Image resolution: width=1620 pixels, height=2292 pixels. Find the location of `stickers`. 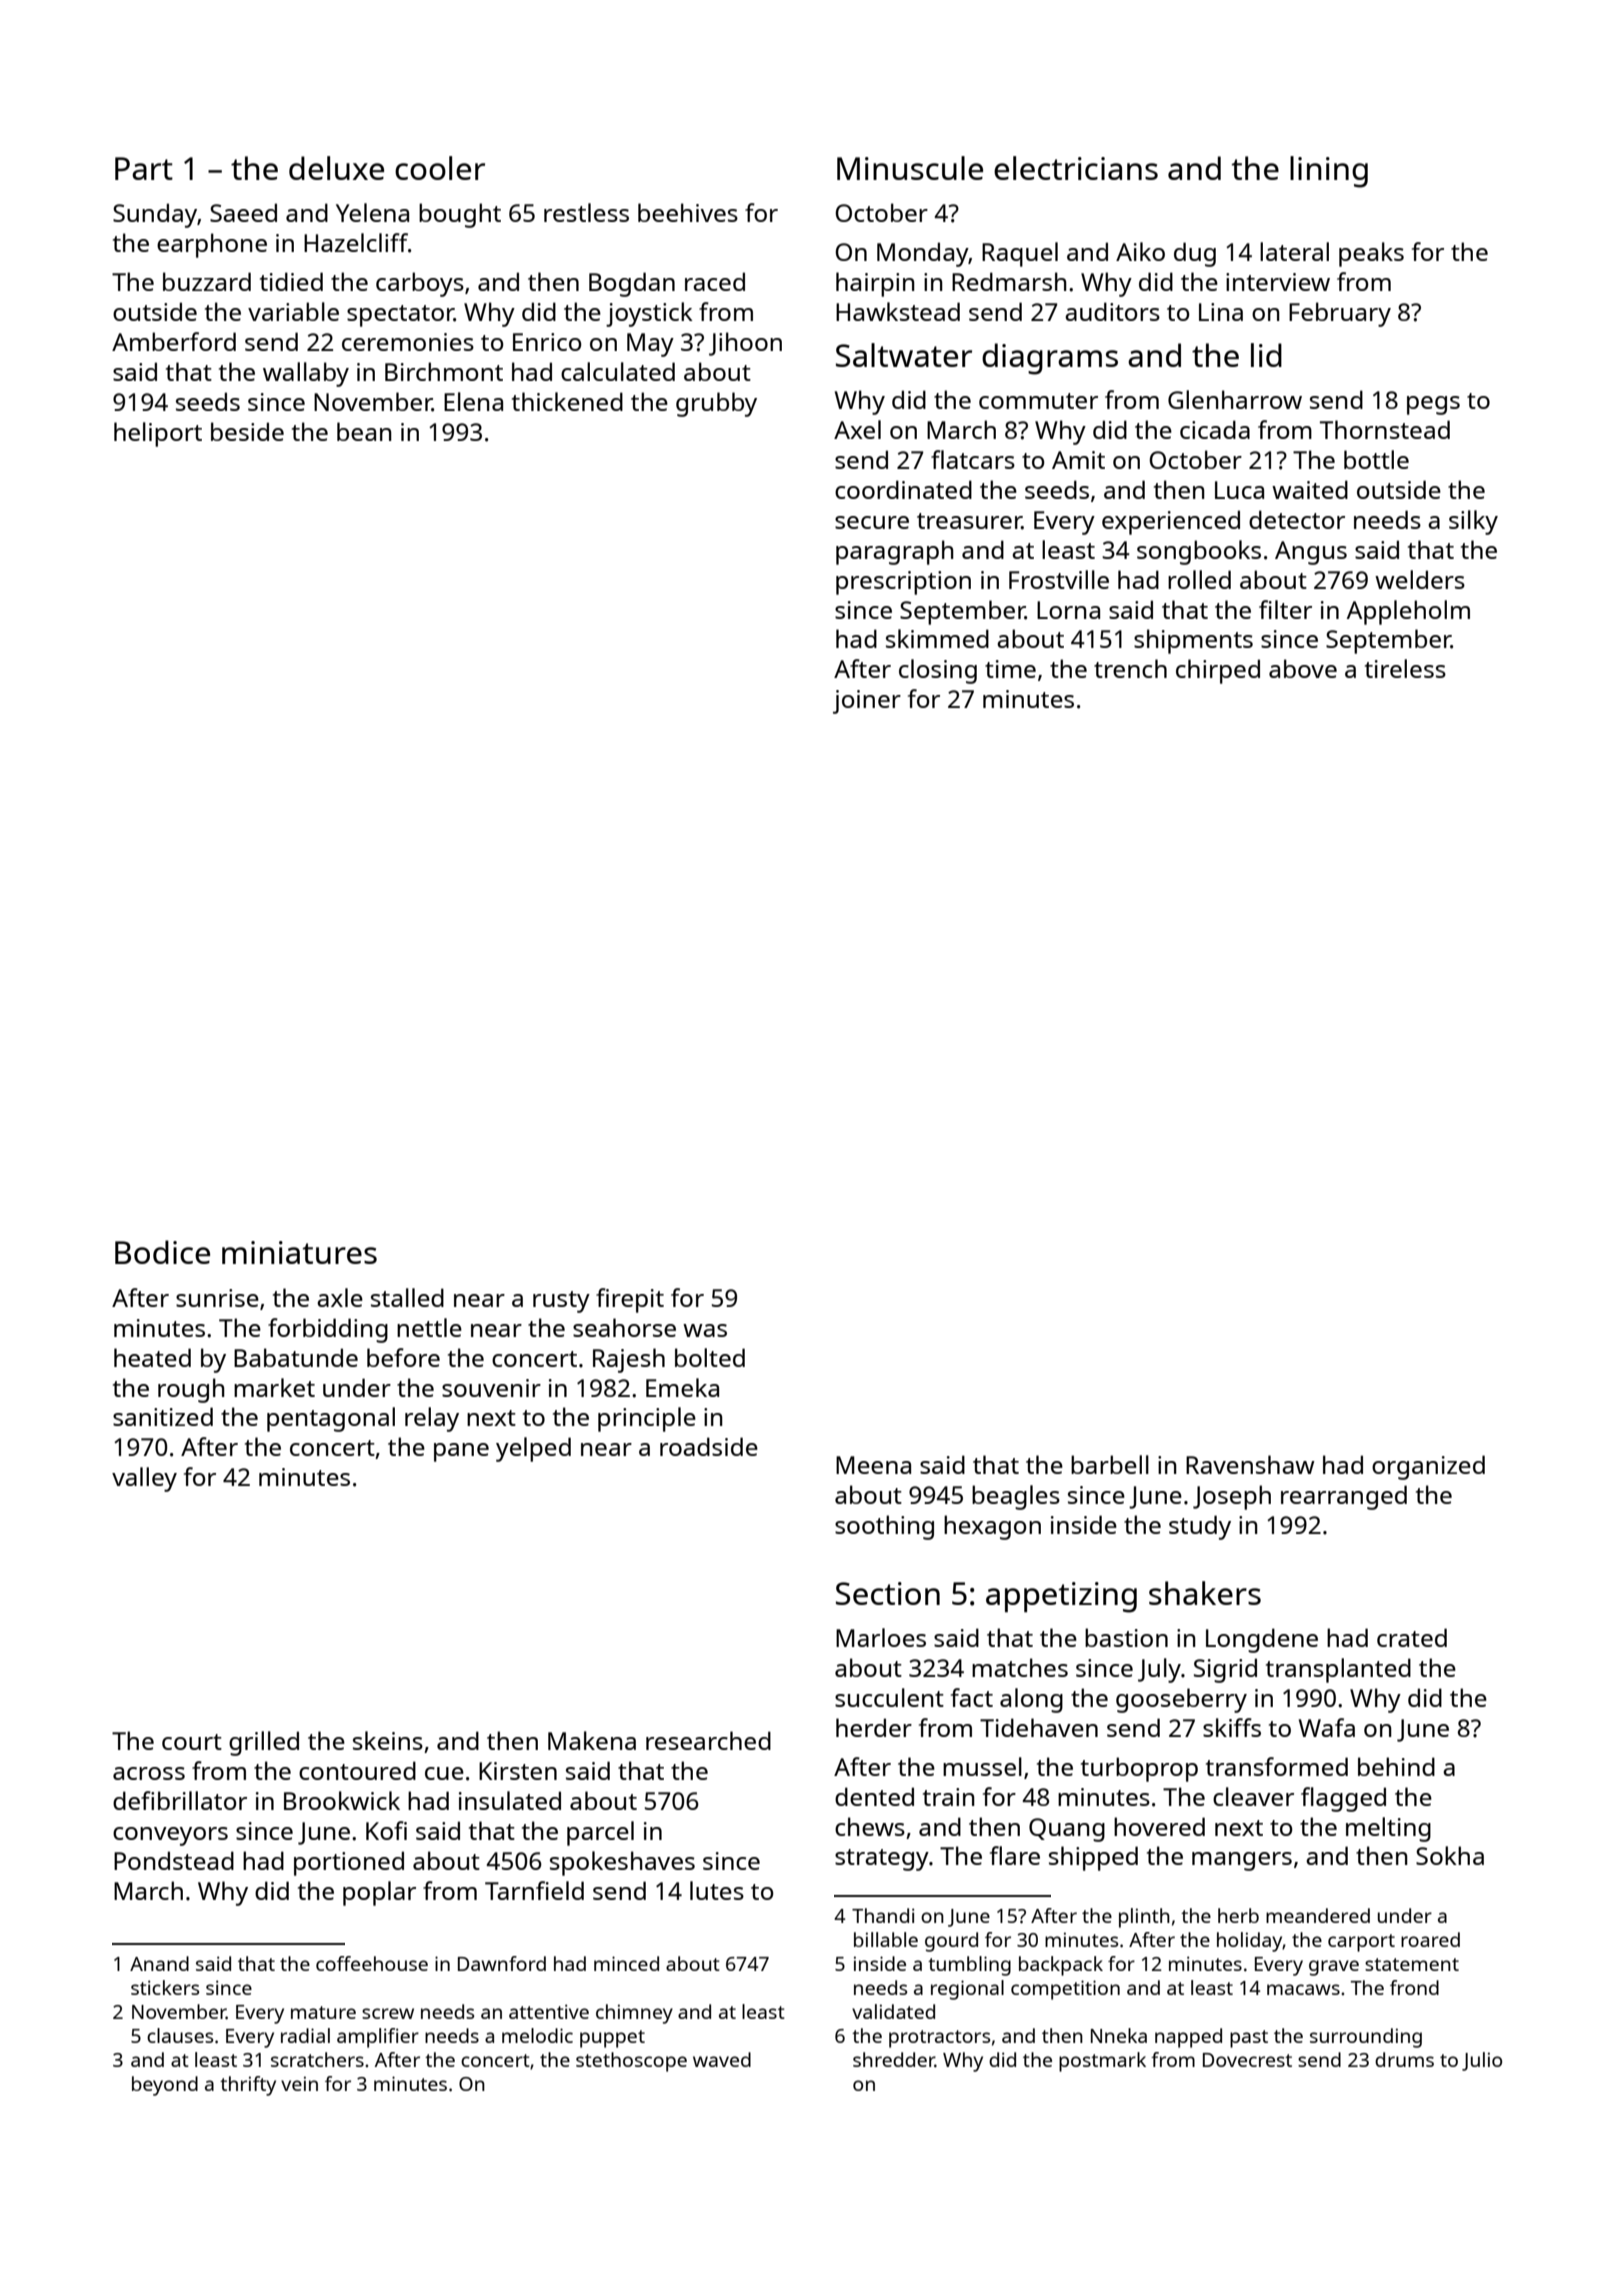

stickers is located at coordinates (165, 1987).
